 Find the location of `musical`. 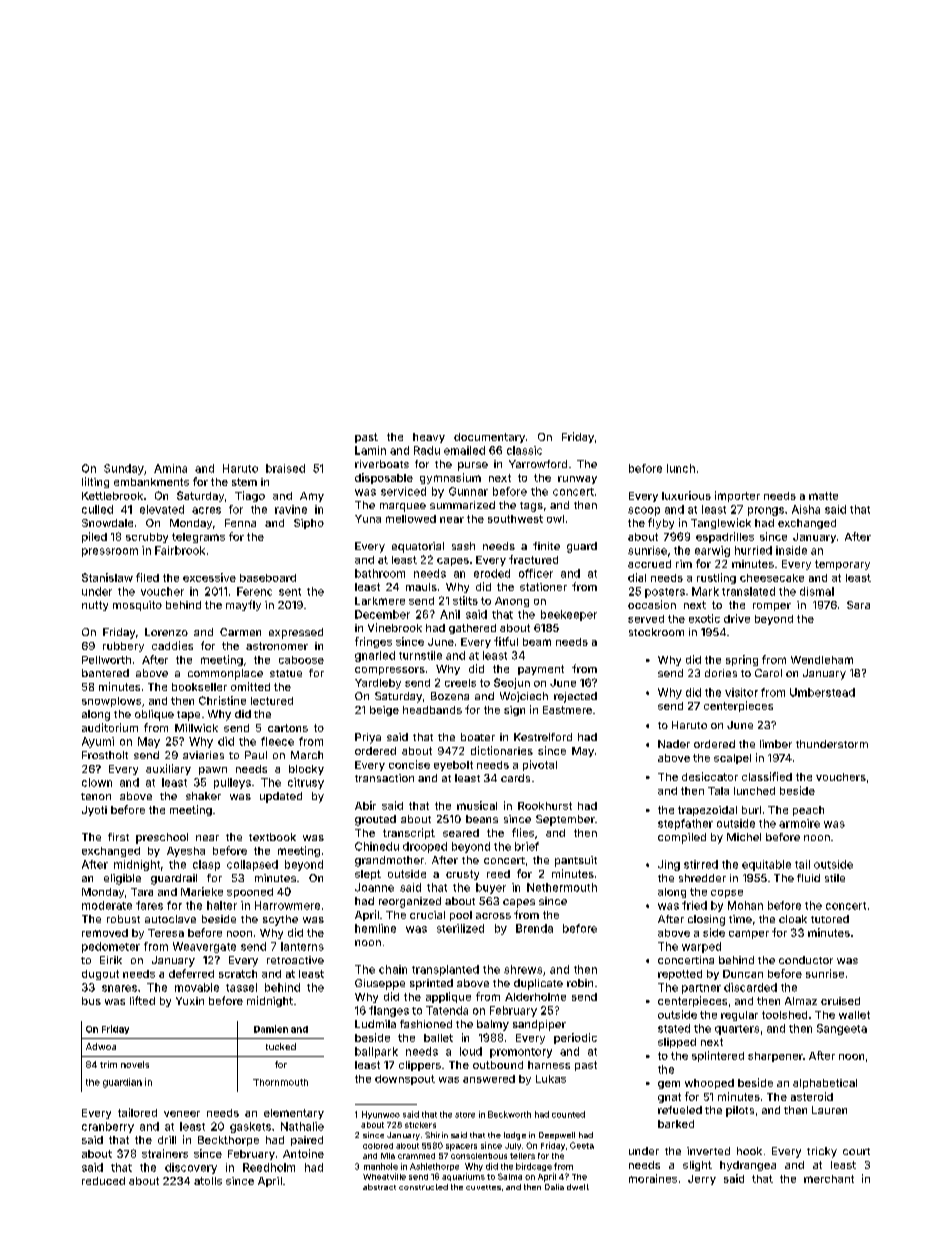

musical is located at coordinates (477, 805).
